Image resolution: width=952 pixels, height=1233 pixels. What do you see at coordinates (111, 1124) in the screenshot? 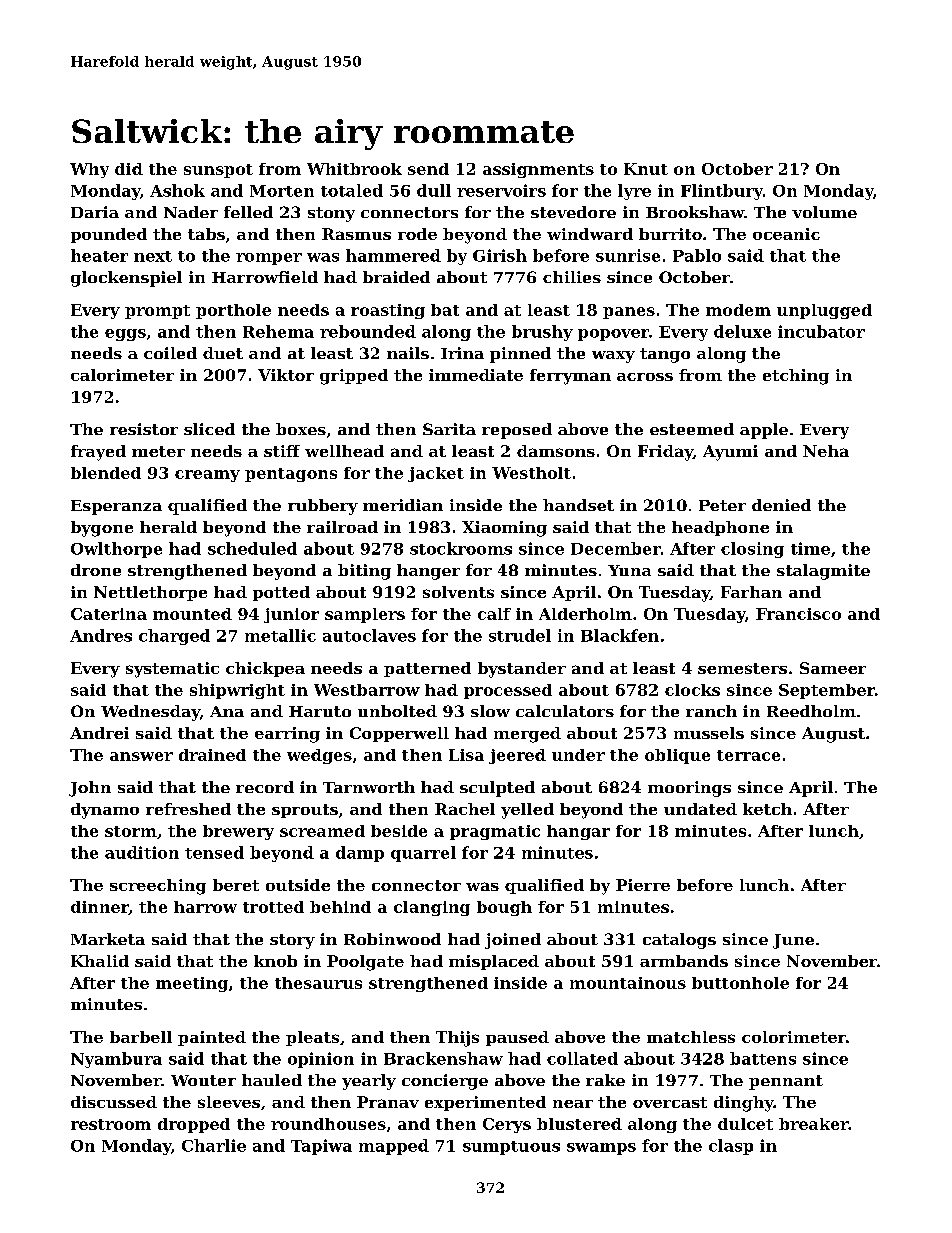
I see `restroom` at bounding box center [111, 1124].
